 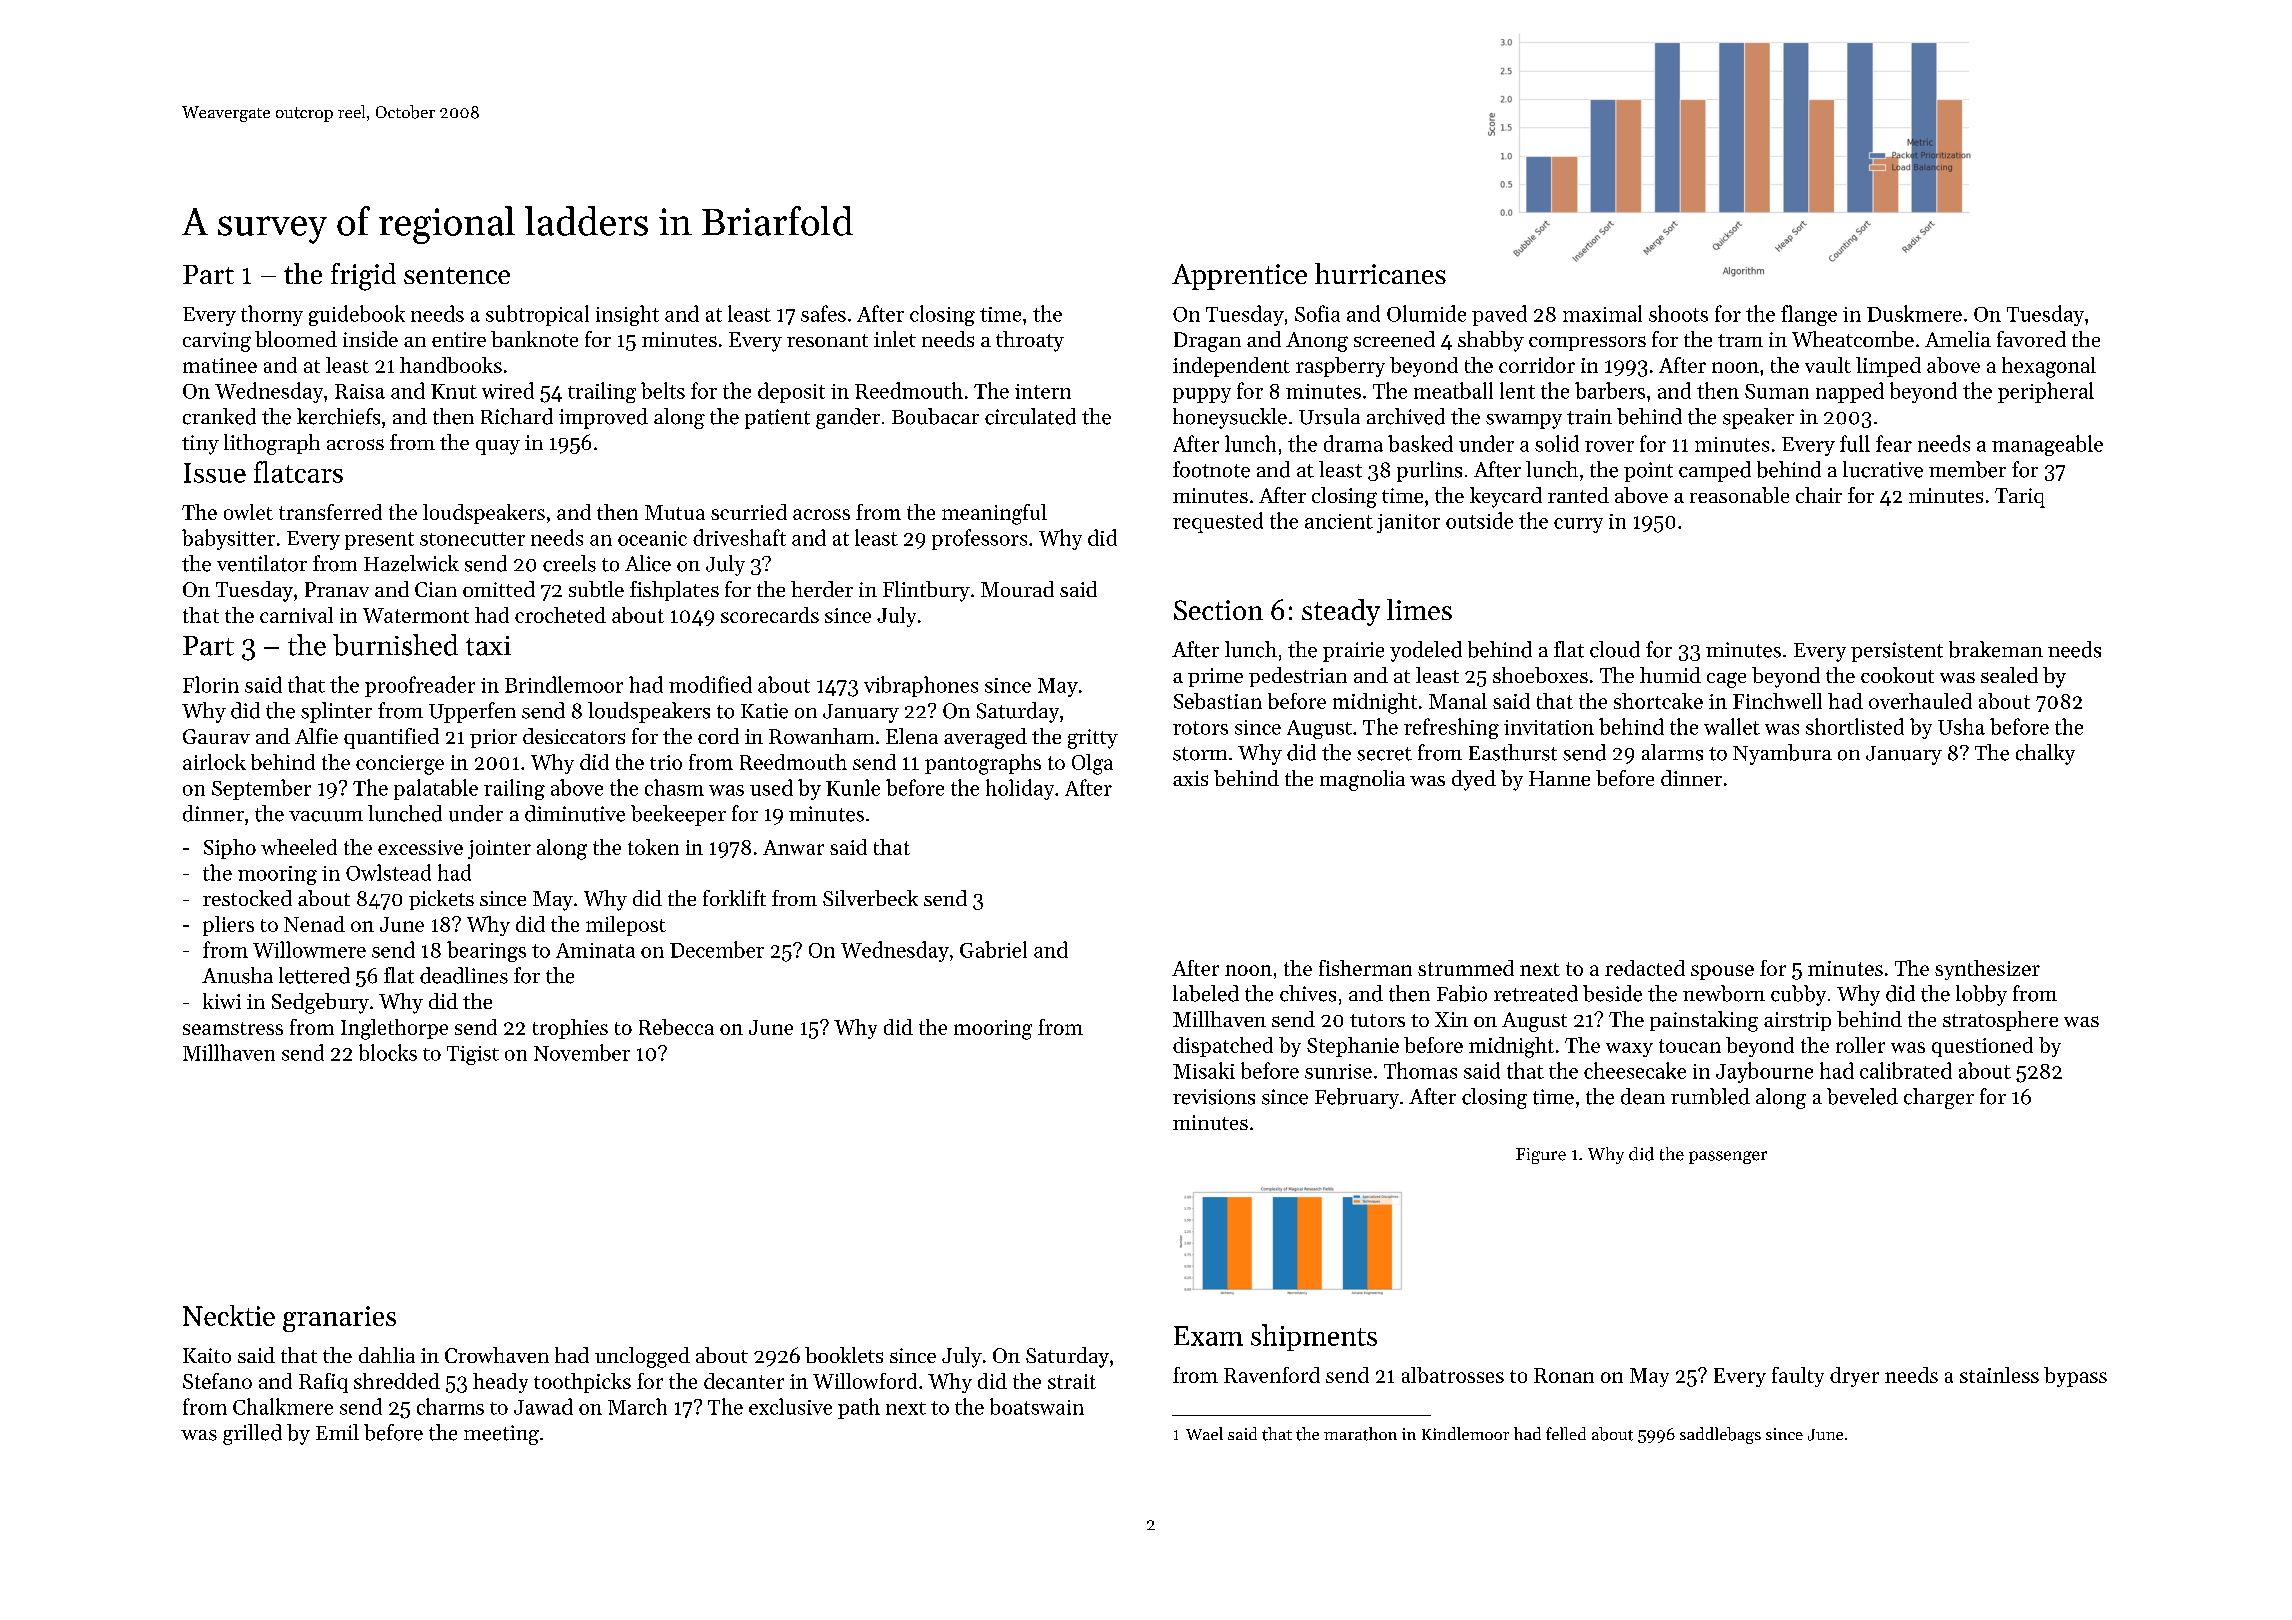 I want to click on Ronan, so click(x=1564, y=1375).
